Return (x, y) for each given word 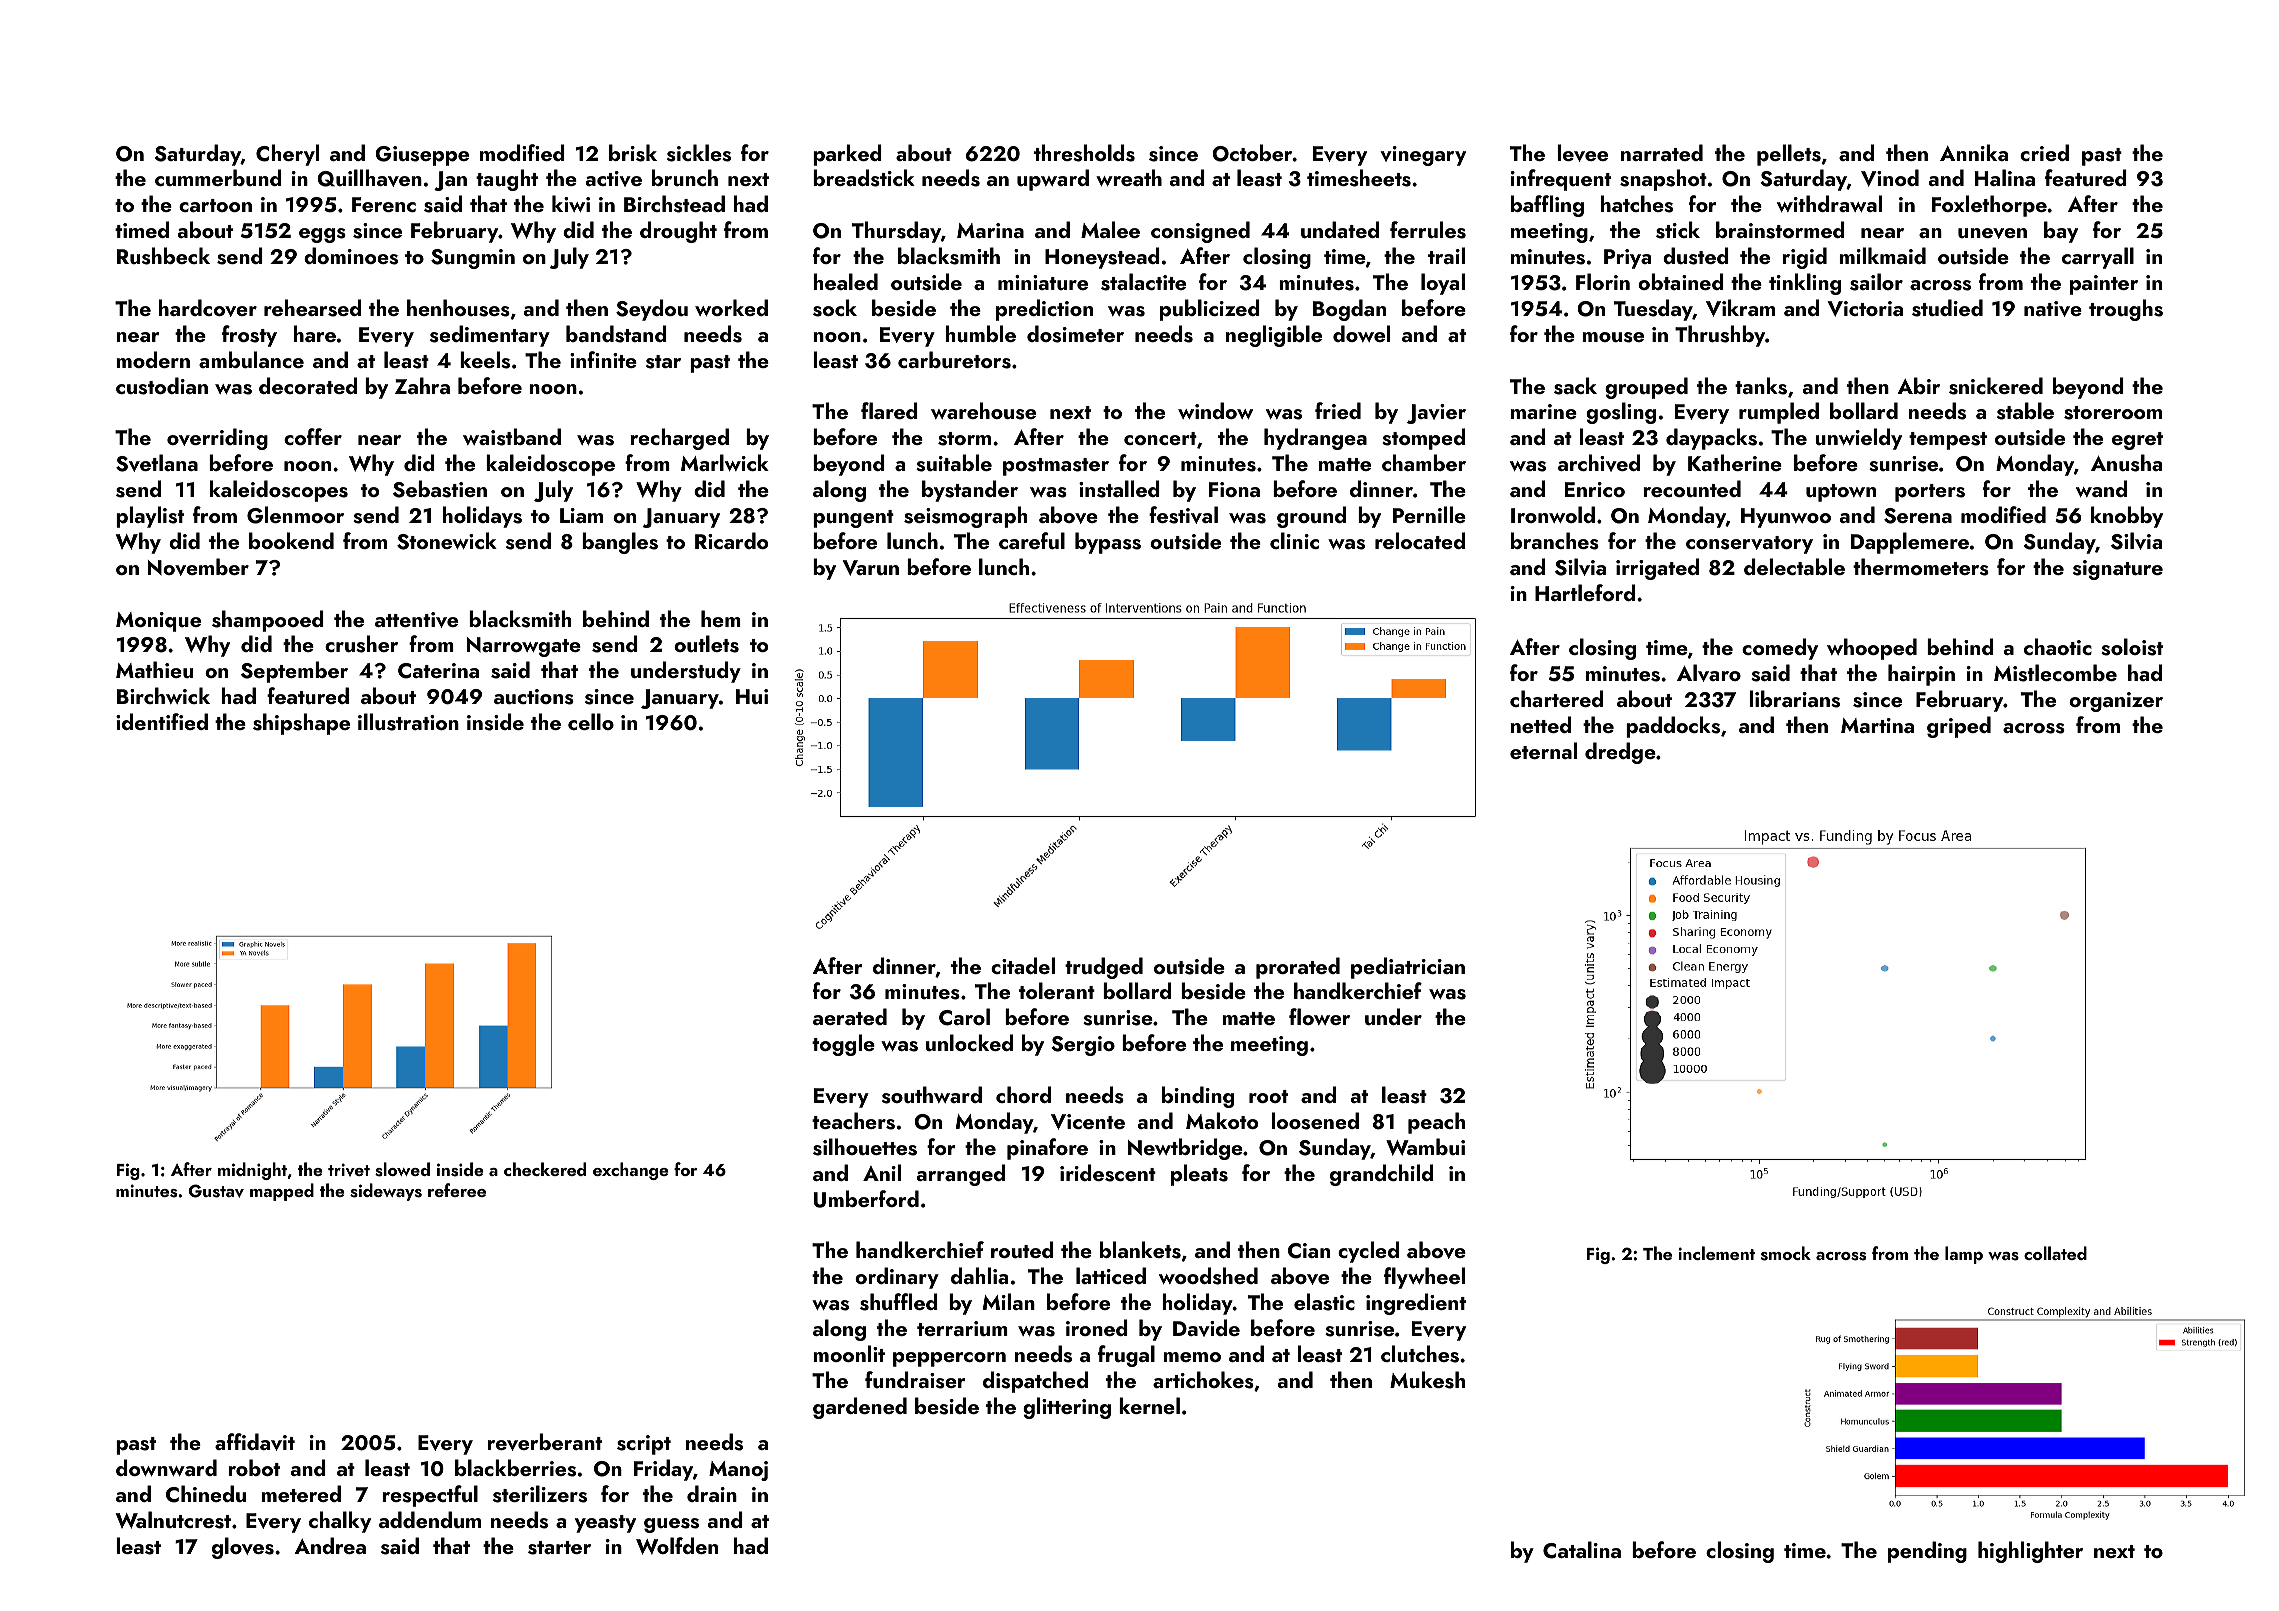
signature (2118, 570)
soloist (2132, 647)
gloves (243, 1548)
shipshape (301, 724)
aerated (850, 1016)
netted (1541, 724)
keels (485, 360)
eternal (1543, 750)
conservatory (1749, 545)
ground (1311, 517)
